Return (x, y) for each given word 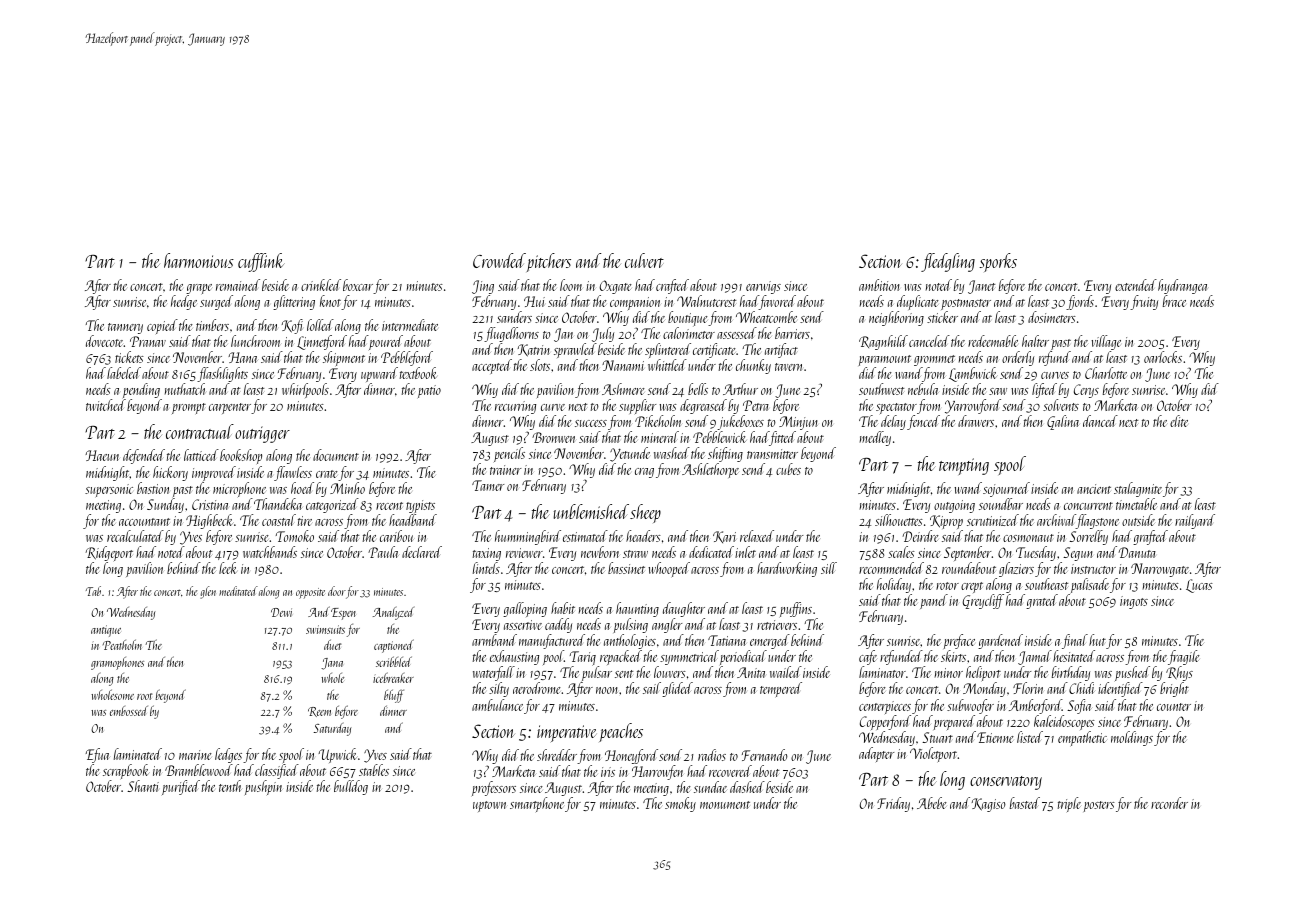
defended (144, 456)
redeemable (993, 341)
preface (959, 642)
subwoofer (970, 706)
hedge (184, 302)
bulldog (351, 787)
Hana (243, 357)
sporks (998, 262)
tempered (781, 689)
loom (571, 285)
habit (563, 608)
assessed (737, 333)
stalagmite (1138, 489)
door (337, 591)
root (145, 696)
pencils (509, 454)
